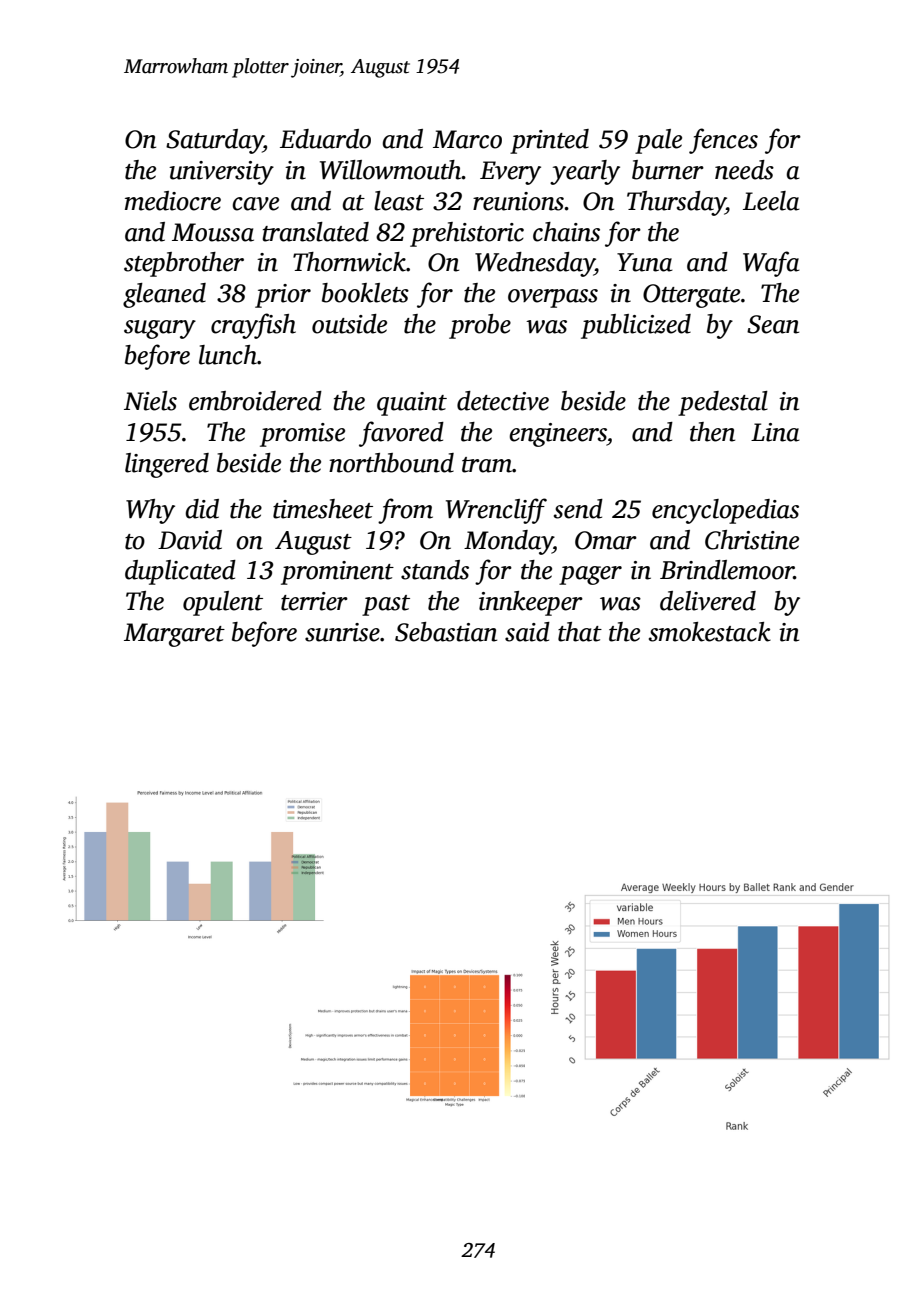  Describe the element at coordinates (549, 141) in the page. I see `printed` at that location.
